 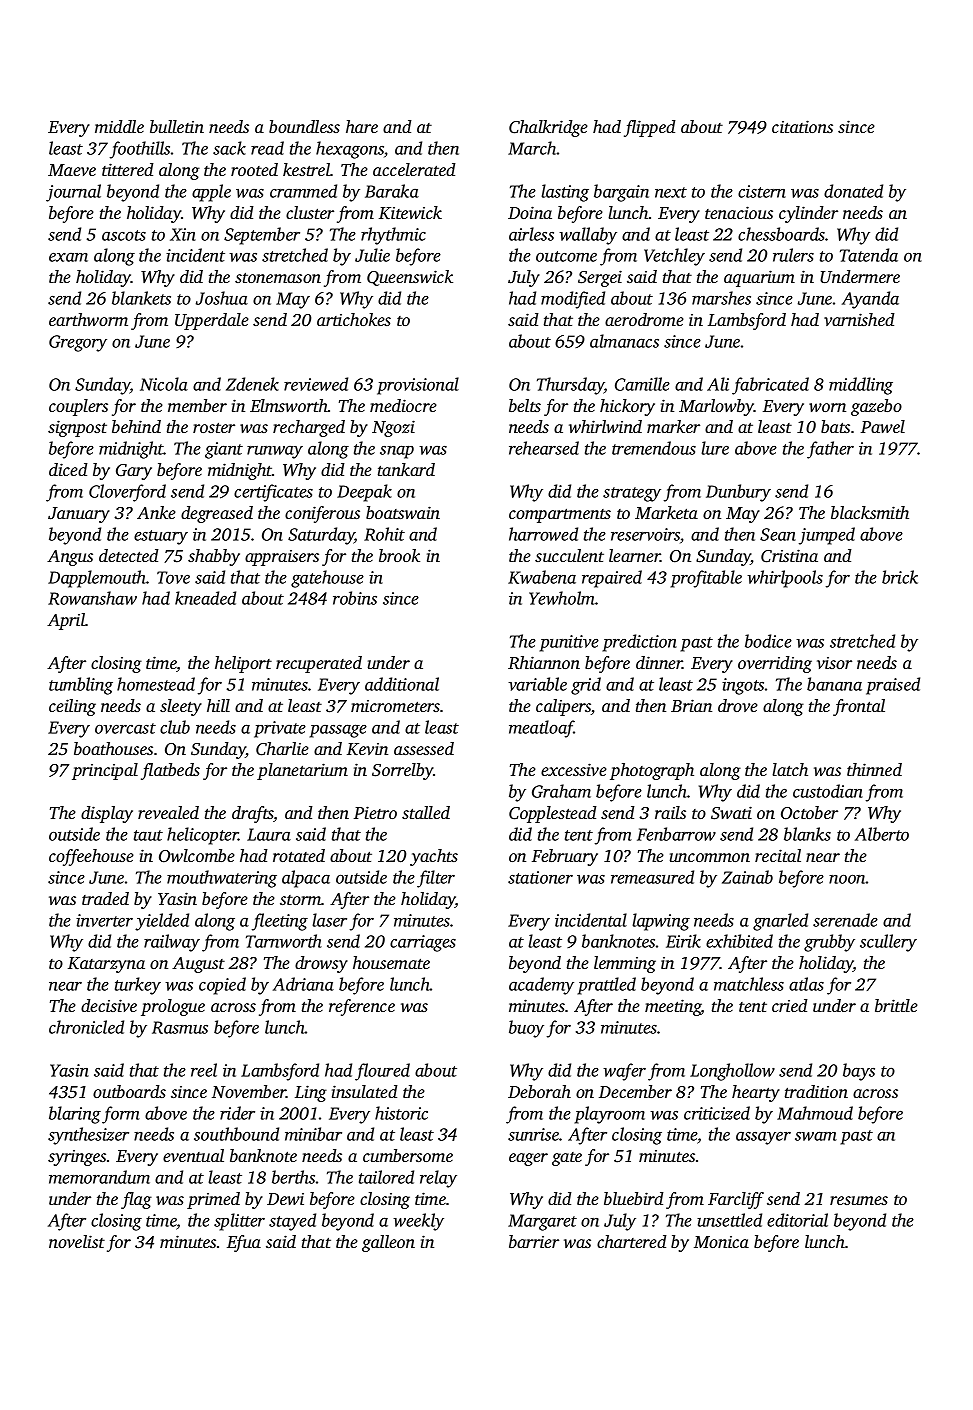 What do you see at coordinates (236, 1134) in the document?
I see `southbound` at bounding box center [236, 1134].
